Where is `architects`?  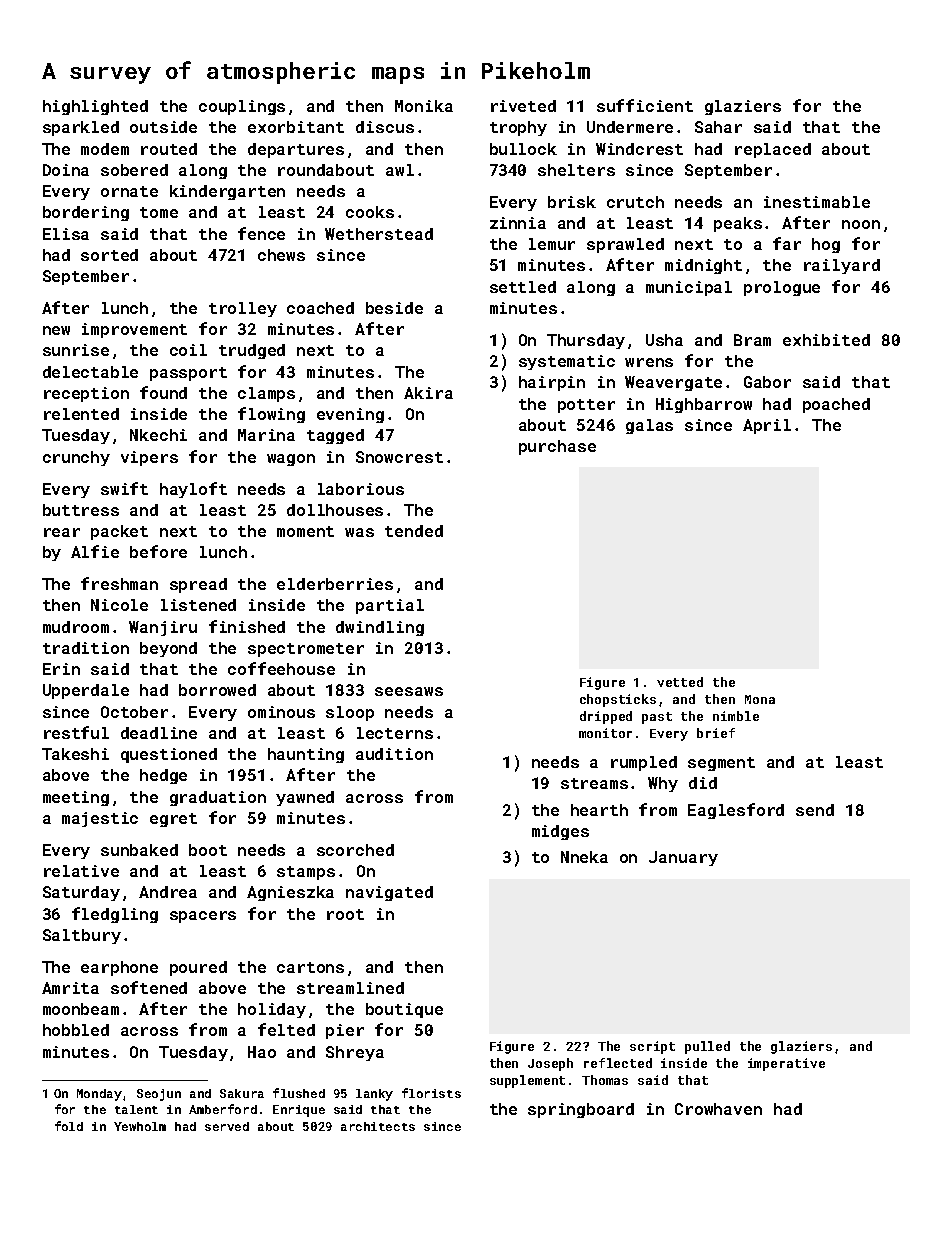
architects is located at coordinates (378, 1126).
